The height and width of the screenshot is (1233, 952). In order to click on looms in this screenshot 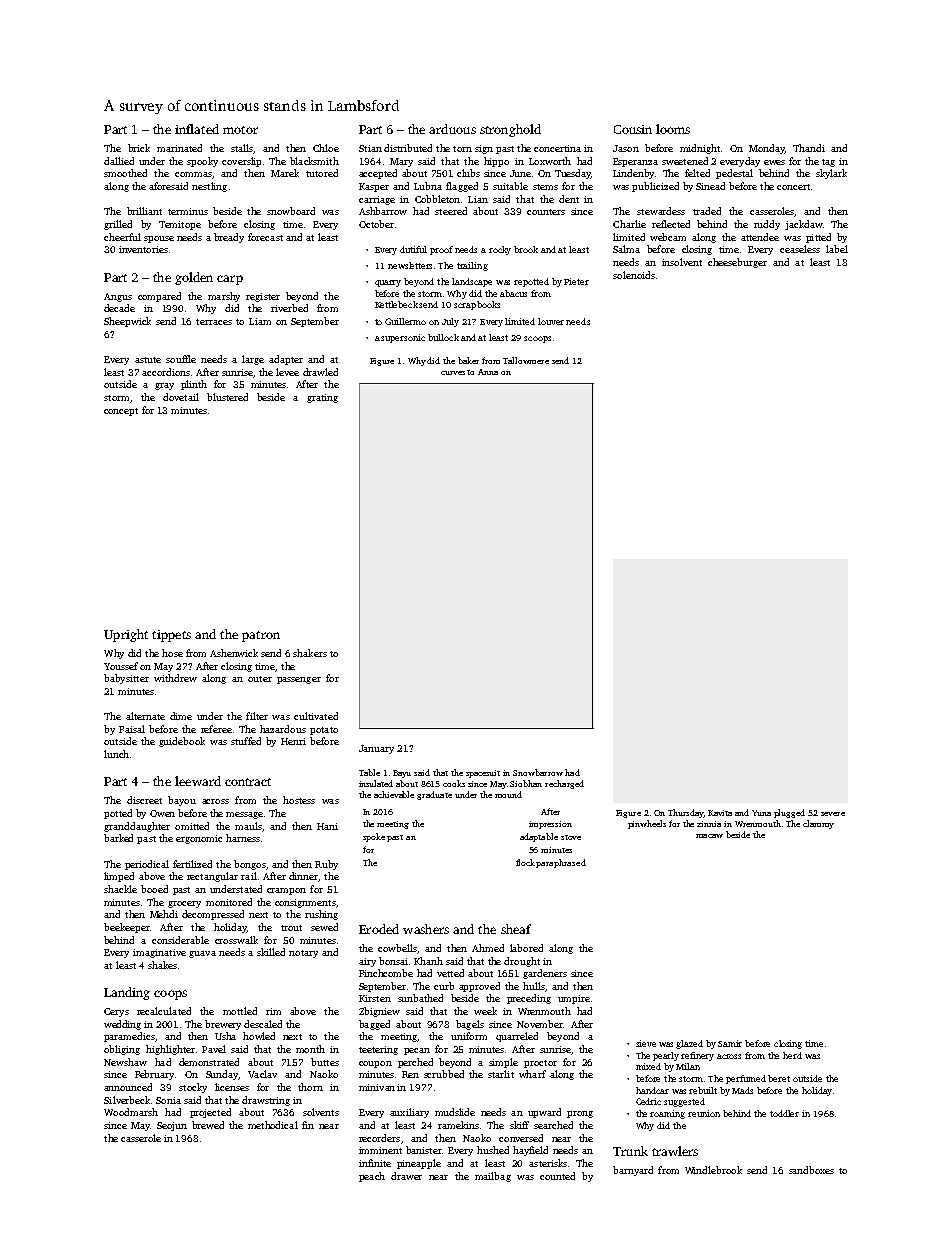, I will do `click(673, 129)`.
